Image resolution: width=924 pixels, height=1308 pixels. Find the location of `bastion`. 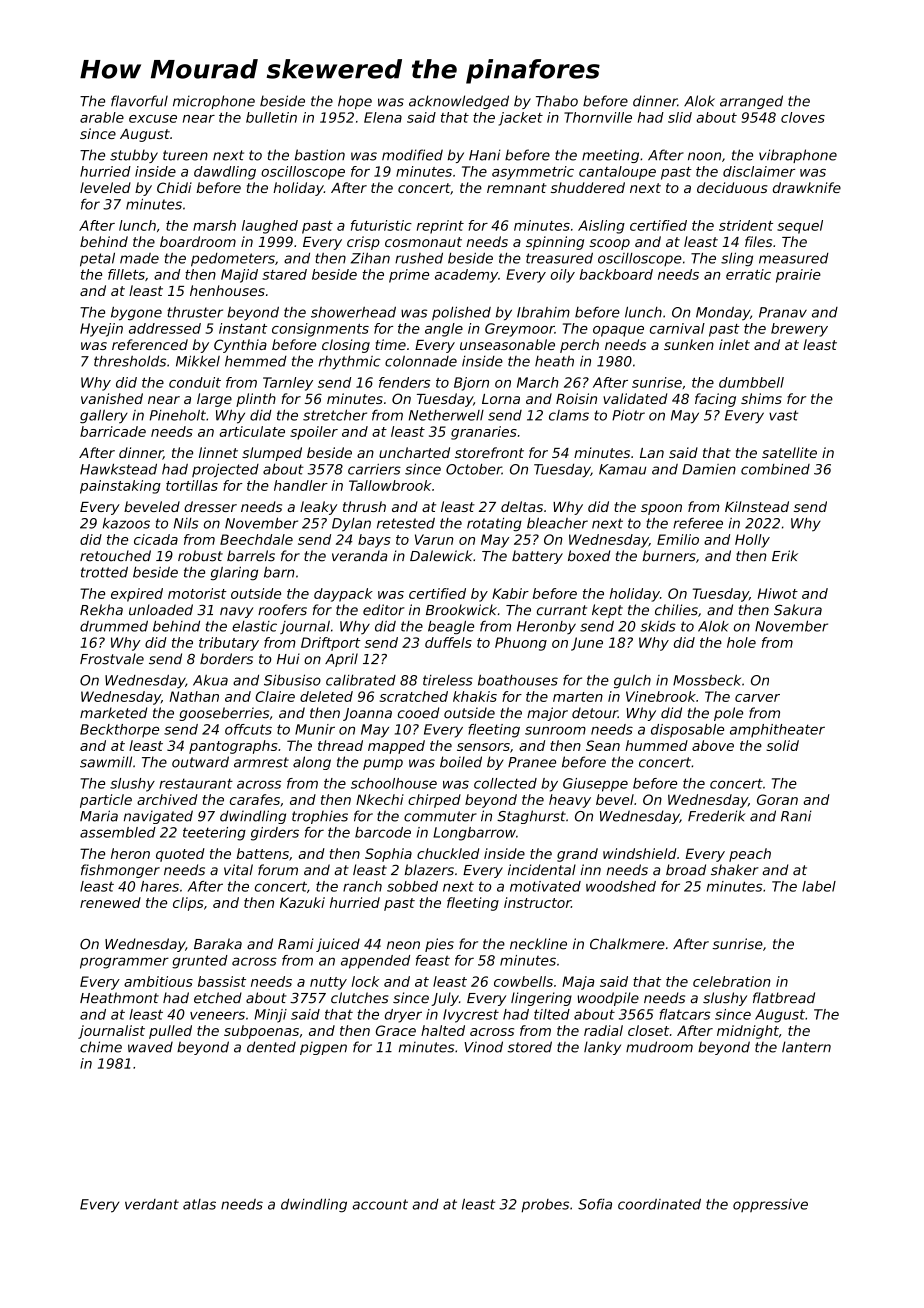

bastion is located at coordinates (320, 155).
